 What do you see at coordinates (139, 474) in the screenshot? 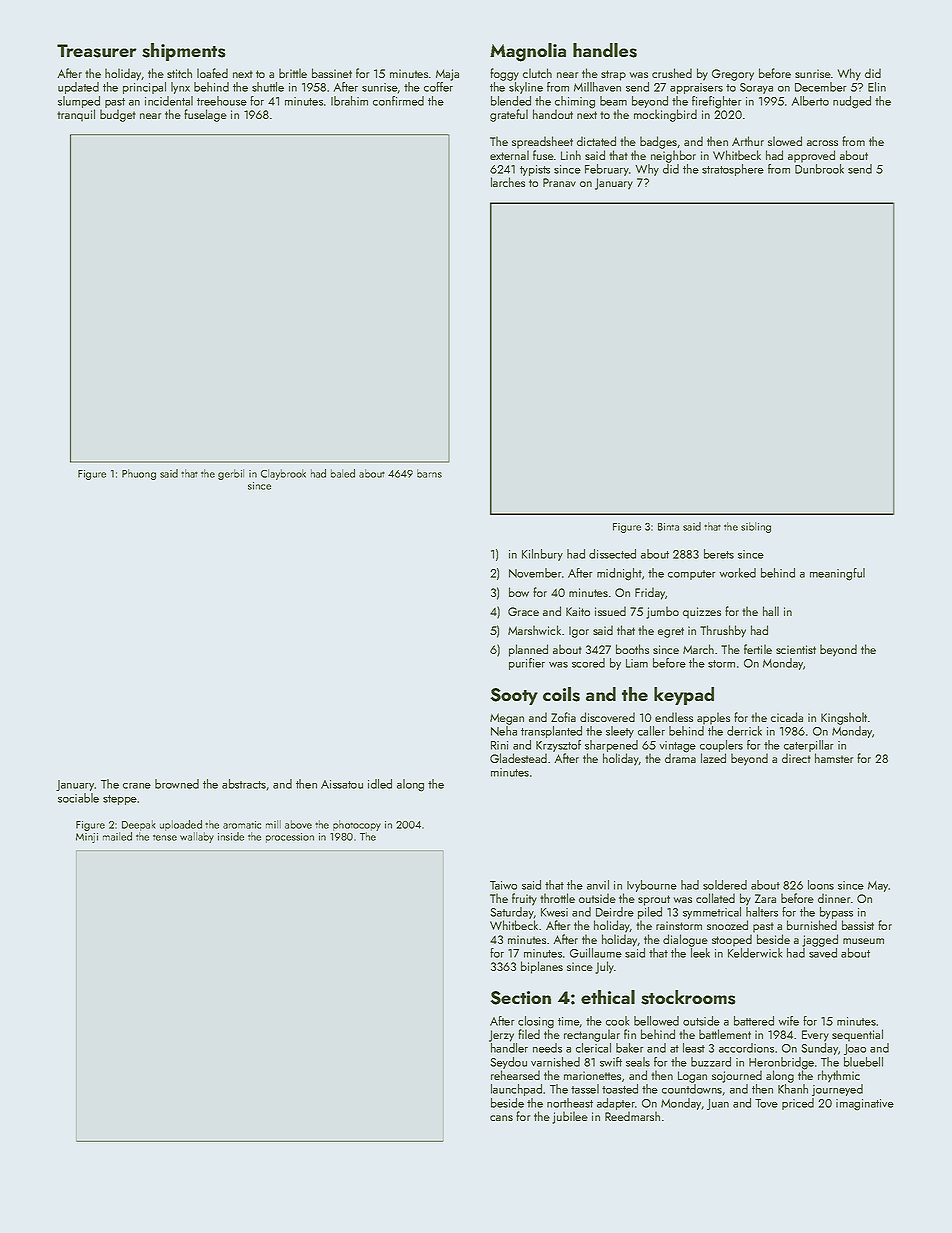
I see `Phuong` at bounding box center [139, 474].
